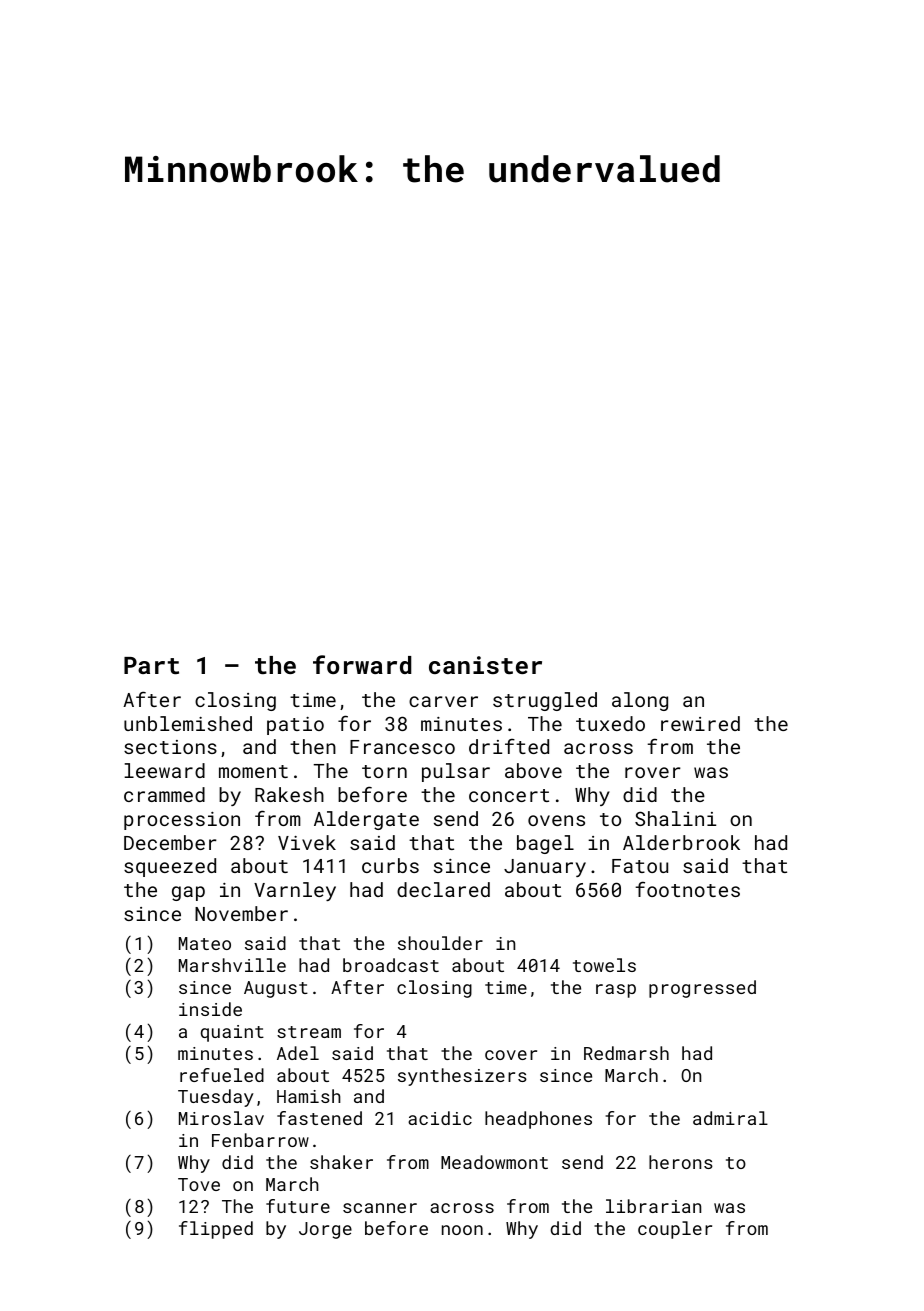  I want to click on flipped, so click(216, 1230).
